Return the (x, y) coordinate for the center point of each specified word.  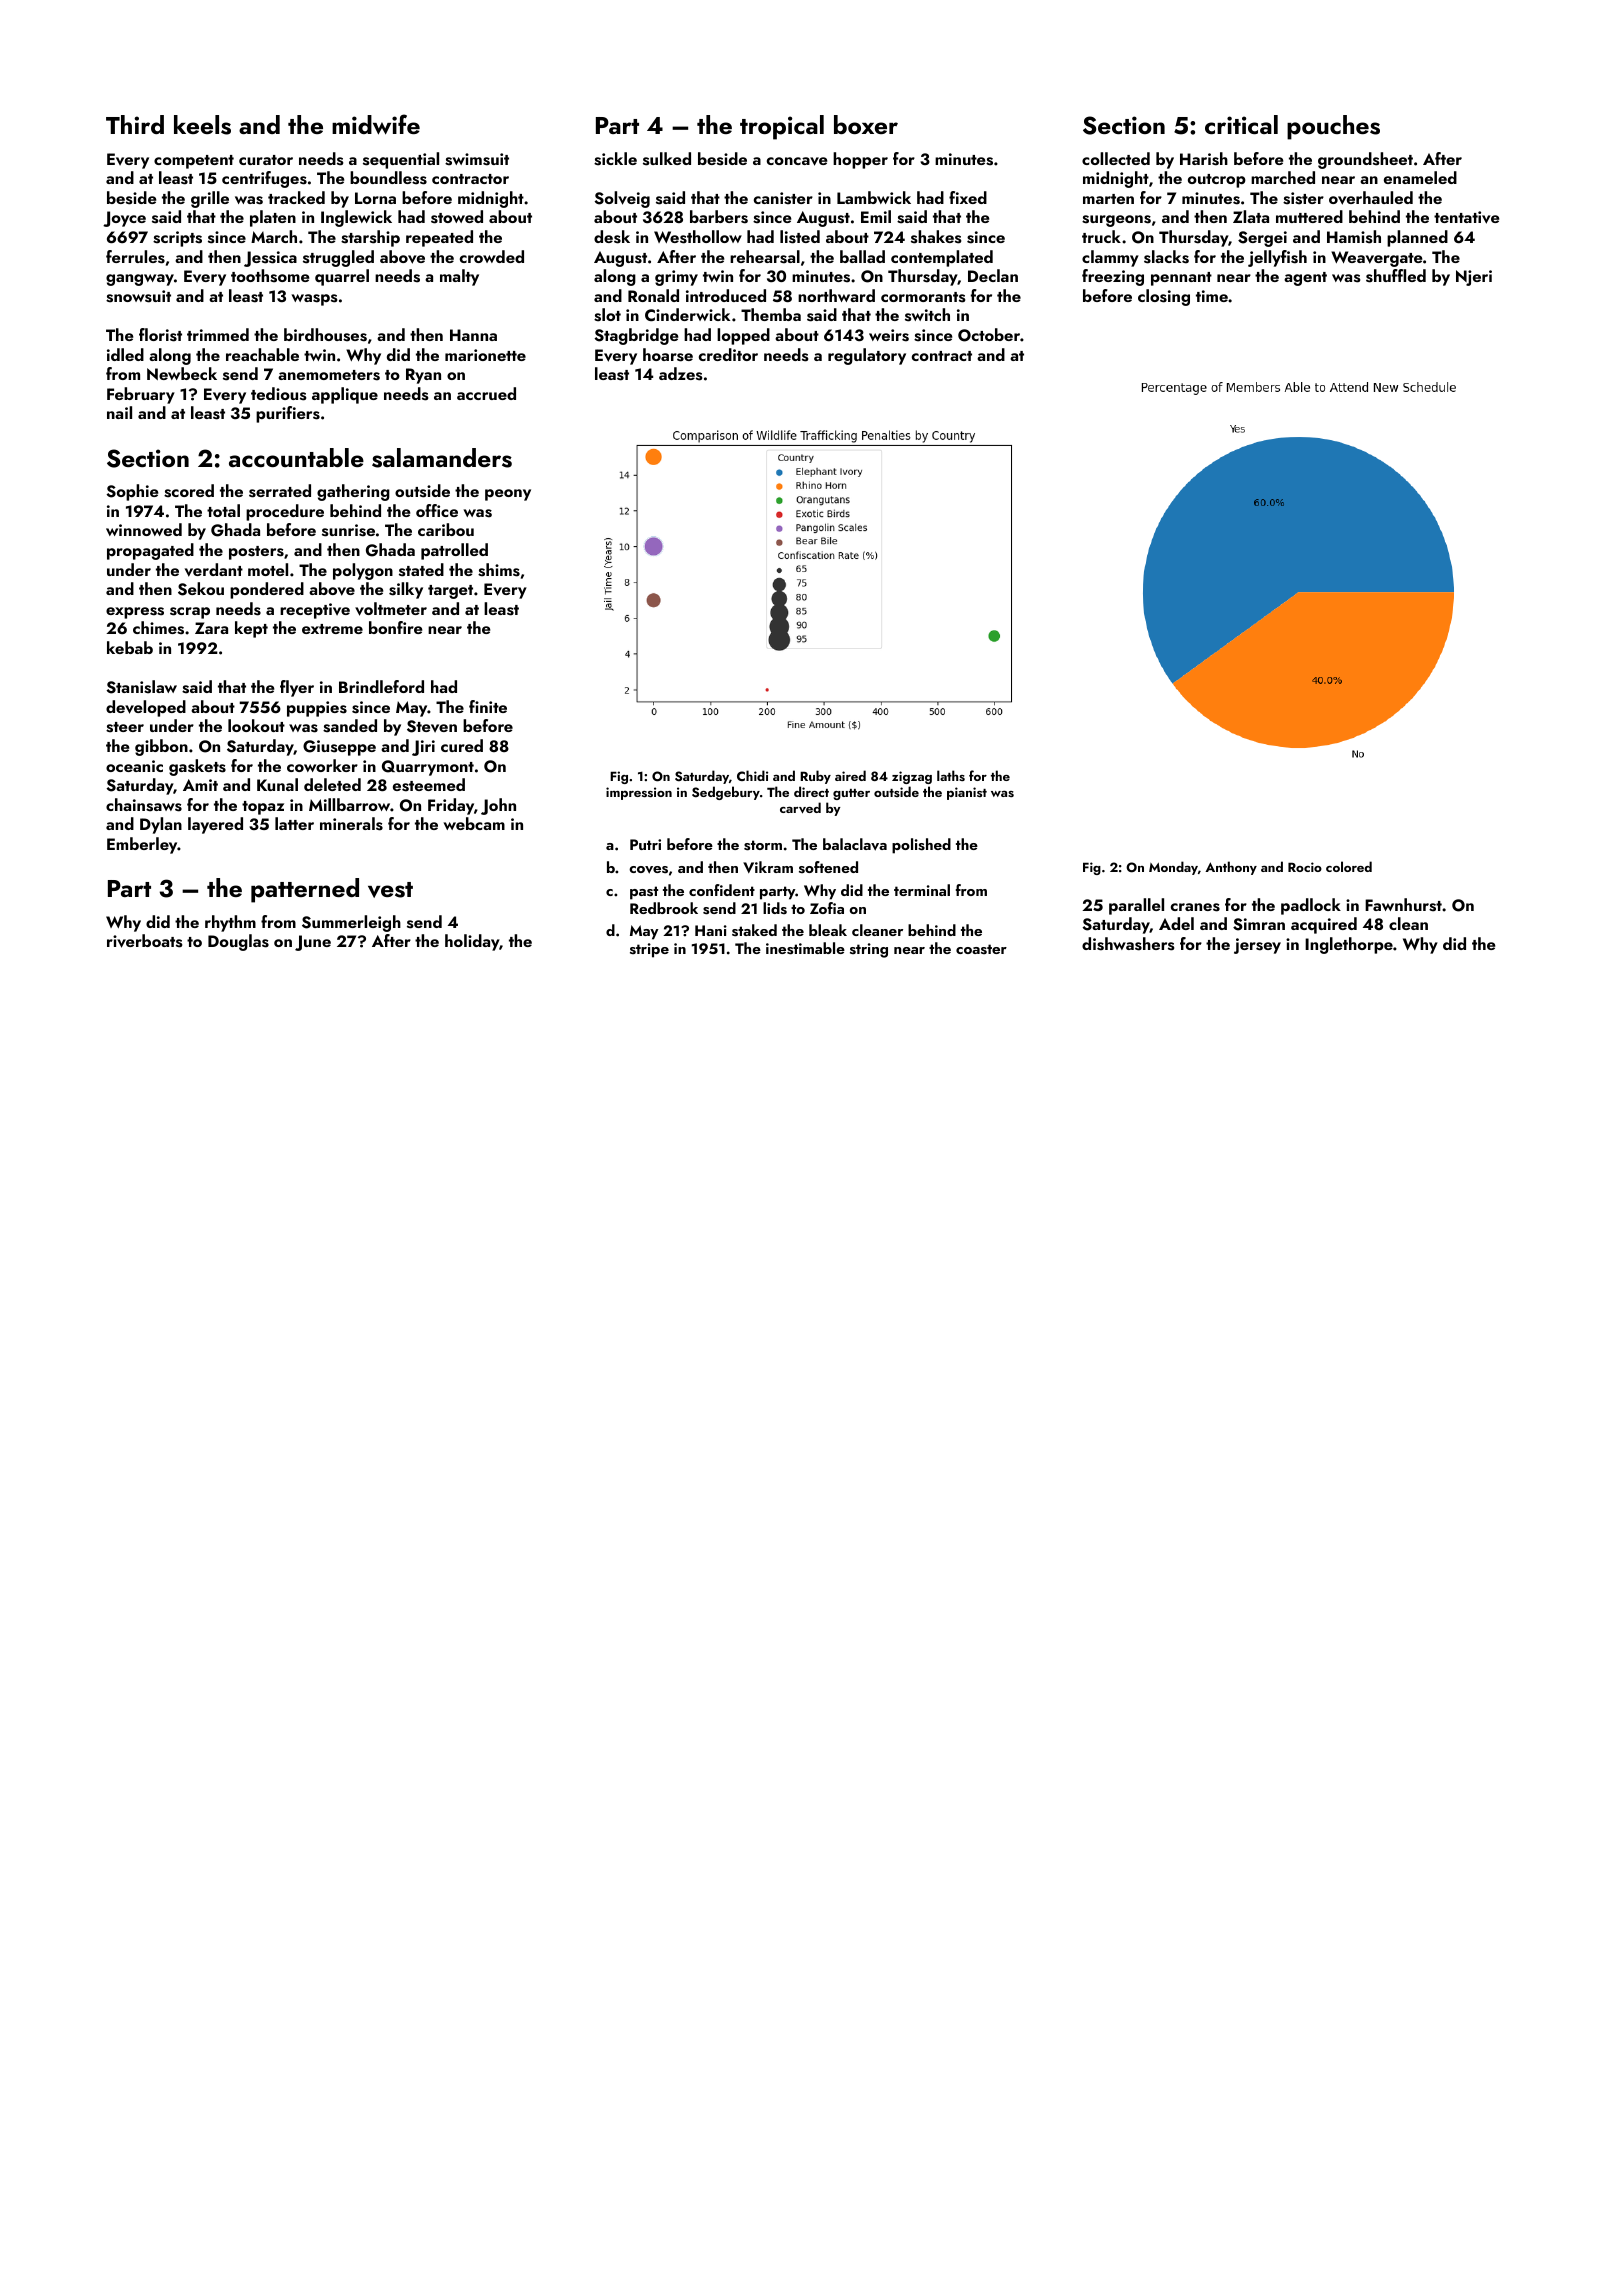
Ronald (653, 295)
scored (189, 491)
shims (499, 570)
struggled (338, 258)
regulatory (867, 356)
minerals (351, 824)
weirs (889, 335)
